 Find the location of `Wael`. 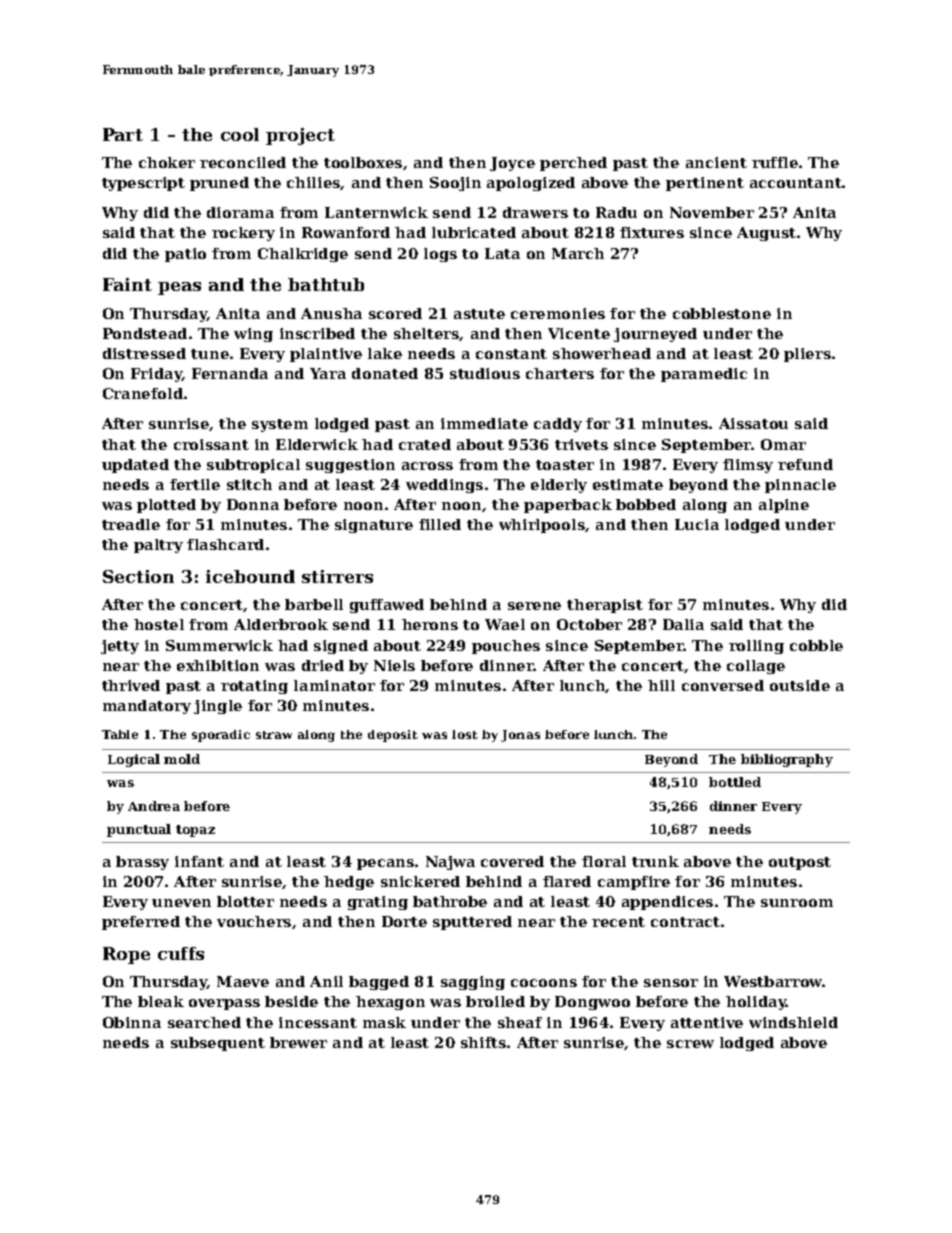

Wael is located at coordinates (505, 624).
